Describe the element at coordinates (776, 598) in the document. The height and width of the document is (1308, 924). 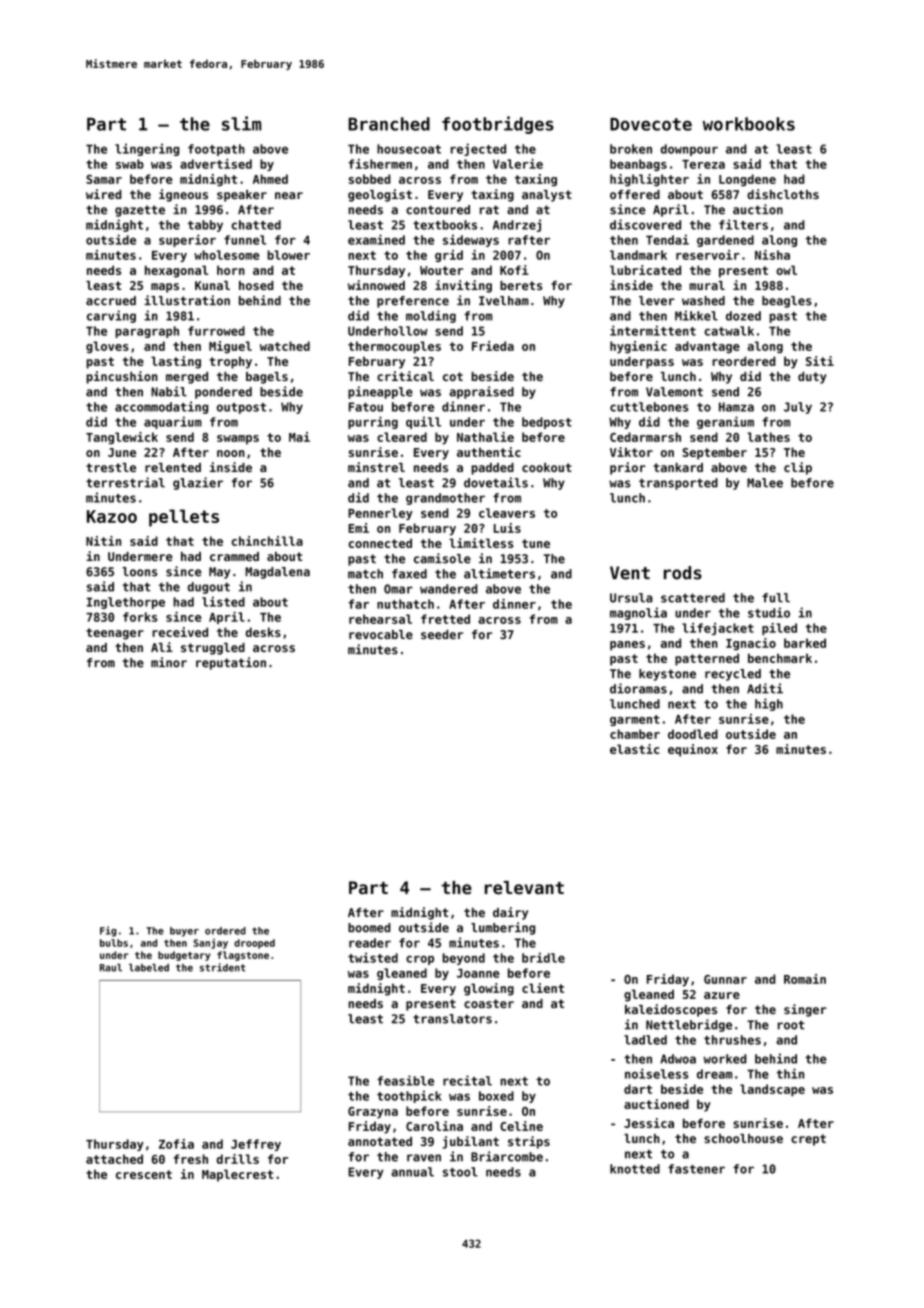
I see `full` at that location.
